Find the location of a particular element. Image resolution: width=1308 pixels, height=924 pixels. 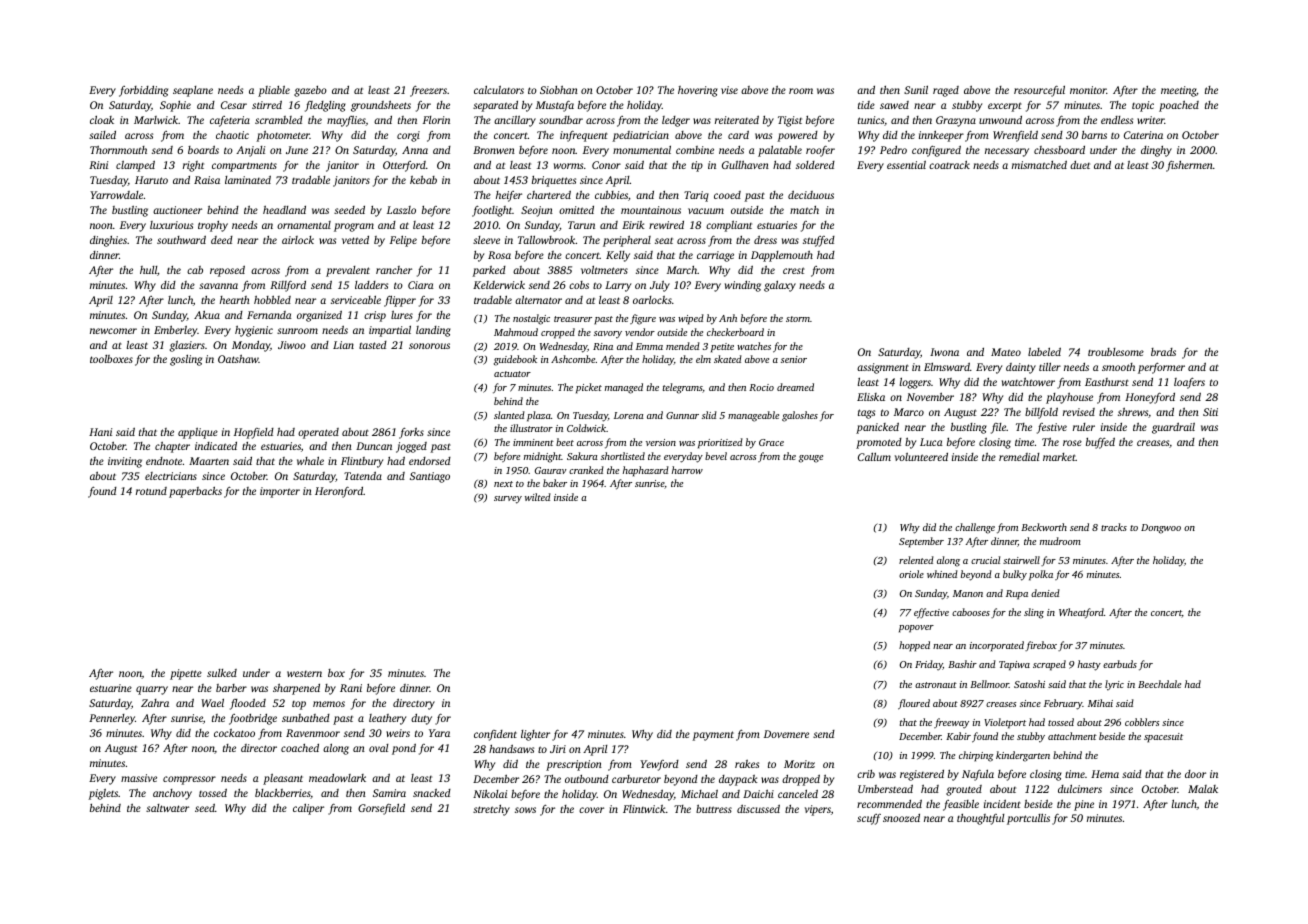

tiller is located at coordinates (1050, 367).
